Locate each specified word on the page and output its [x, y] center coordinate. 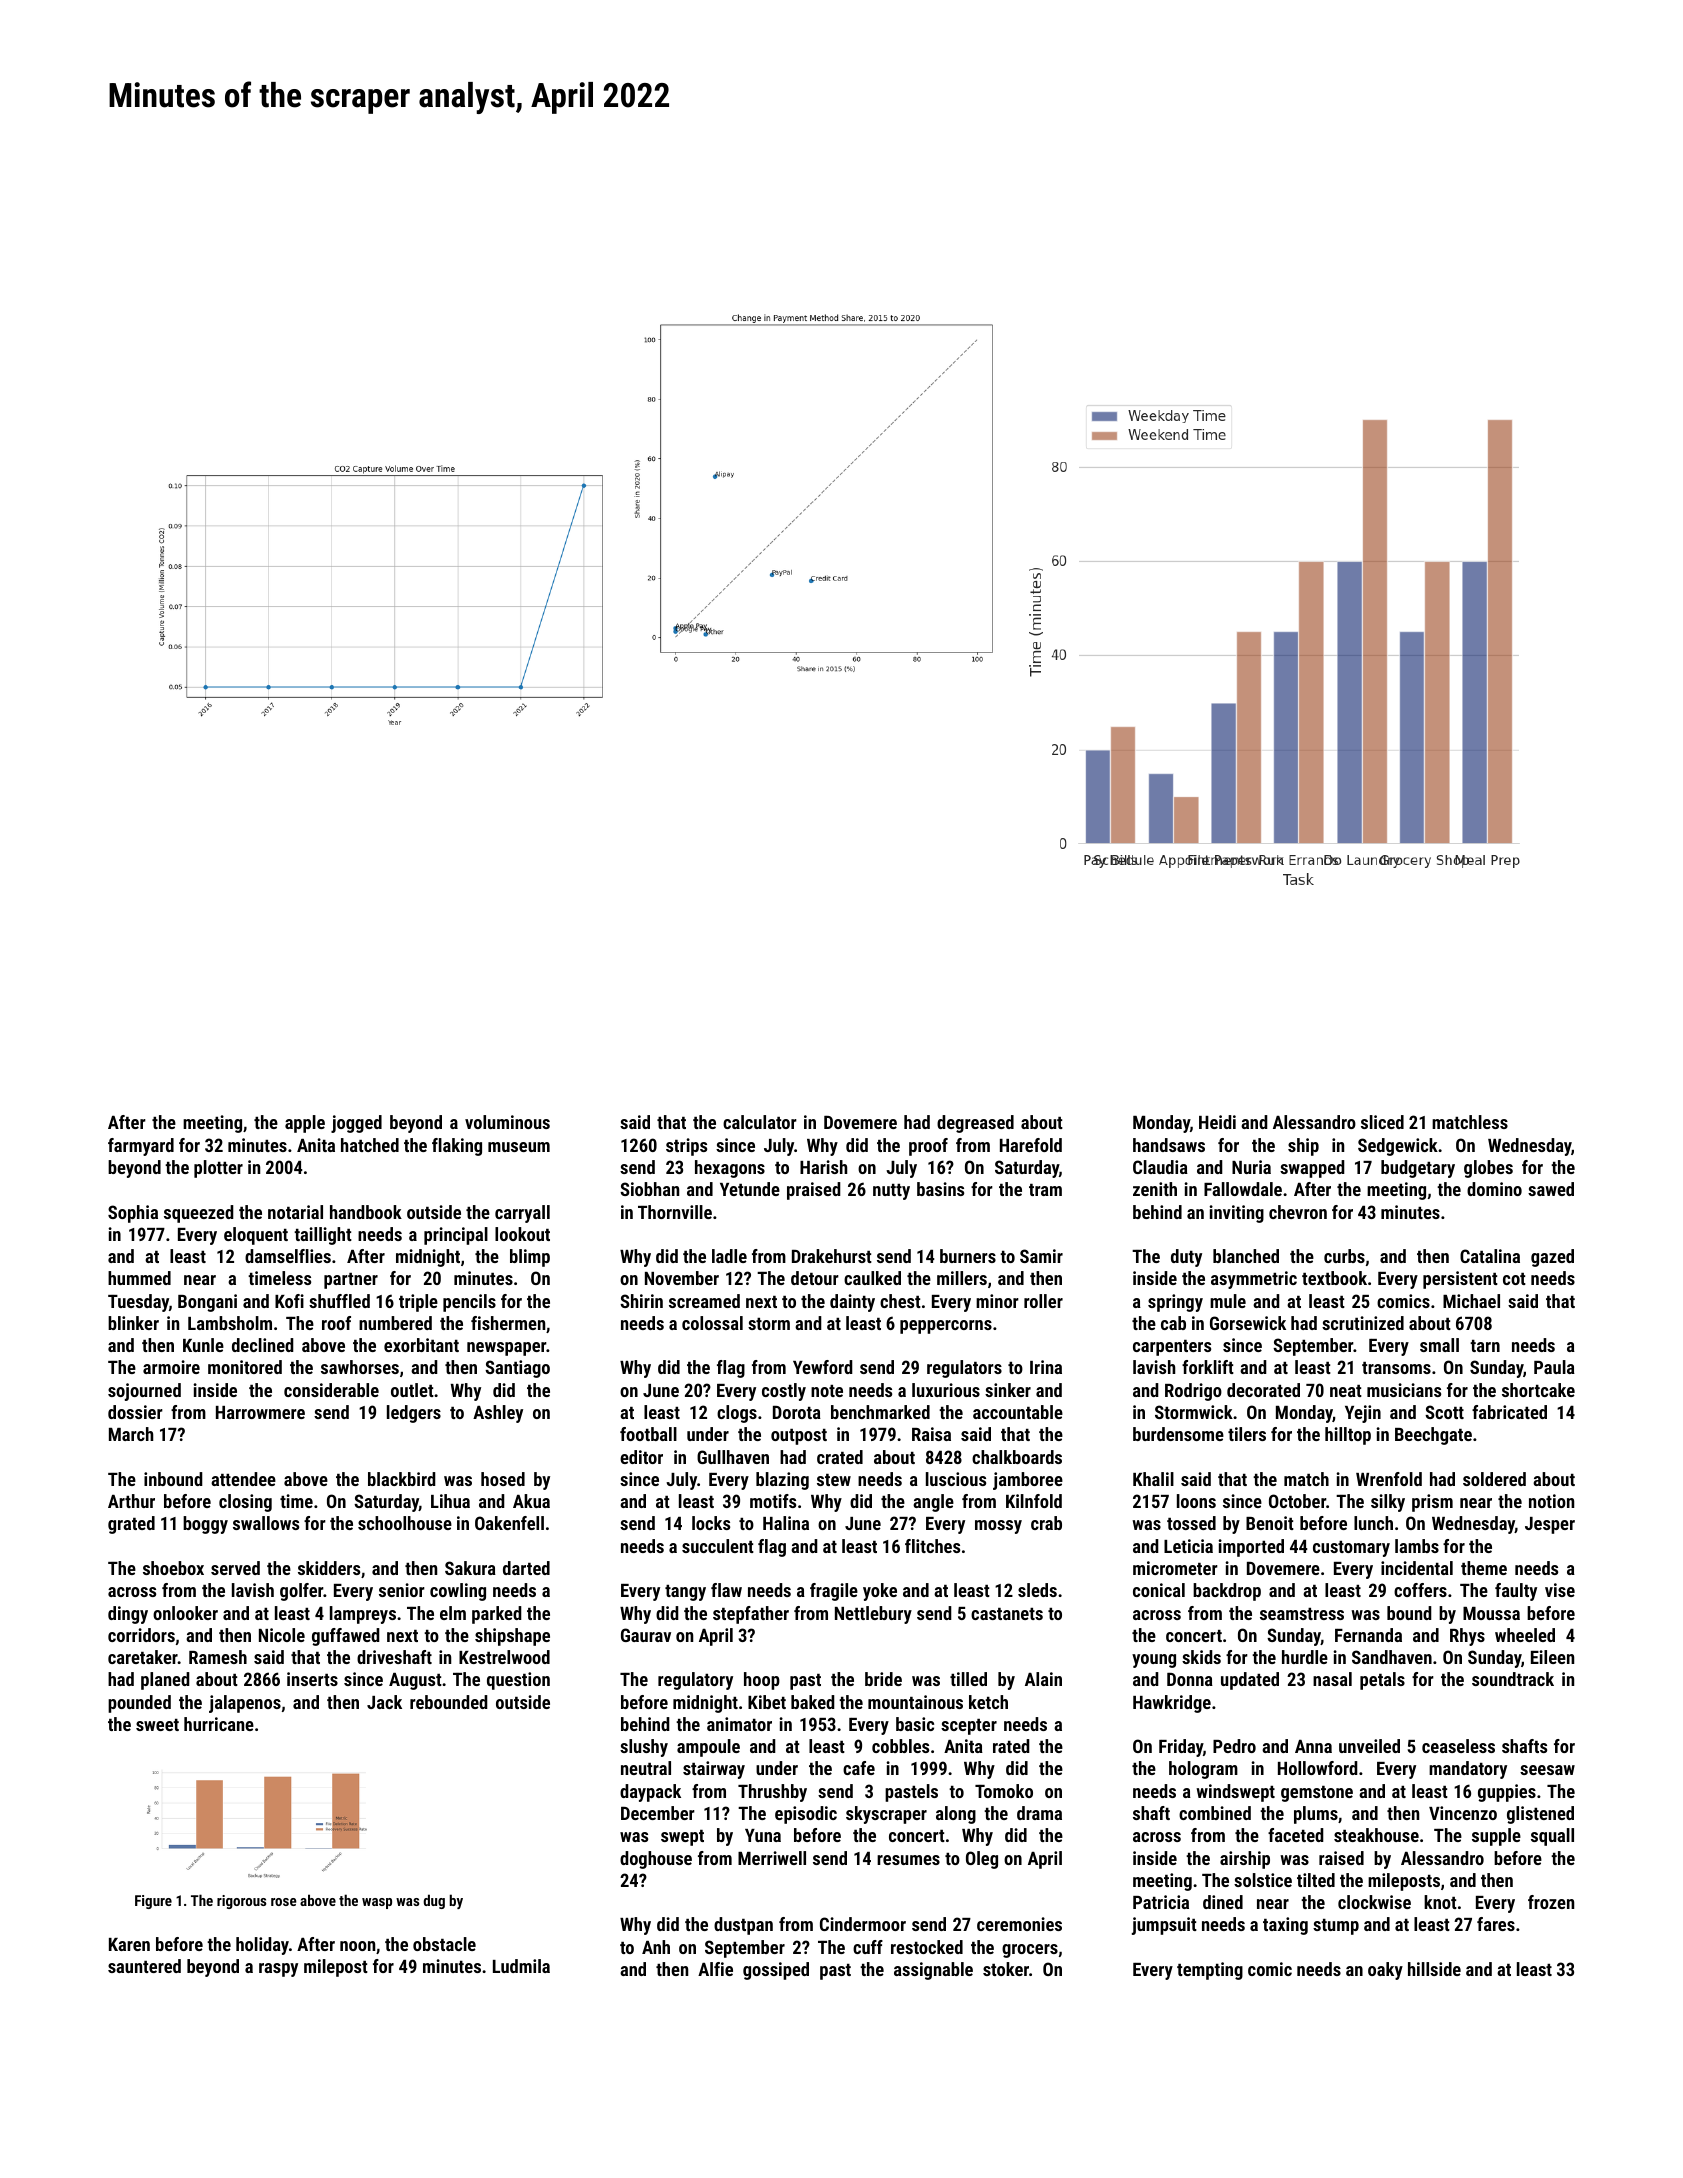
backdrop [1227, 1592]
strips [686, 1147]
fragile [834, 1592]
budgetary [1418, 1169]
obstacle [444, 1944]
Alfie [715, 1969]
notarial [295, 1212]
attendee [243, 1479]
